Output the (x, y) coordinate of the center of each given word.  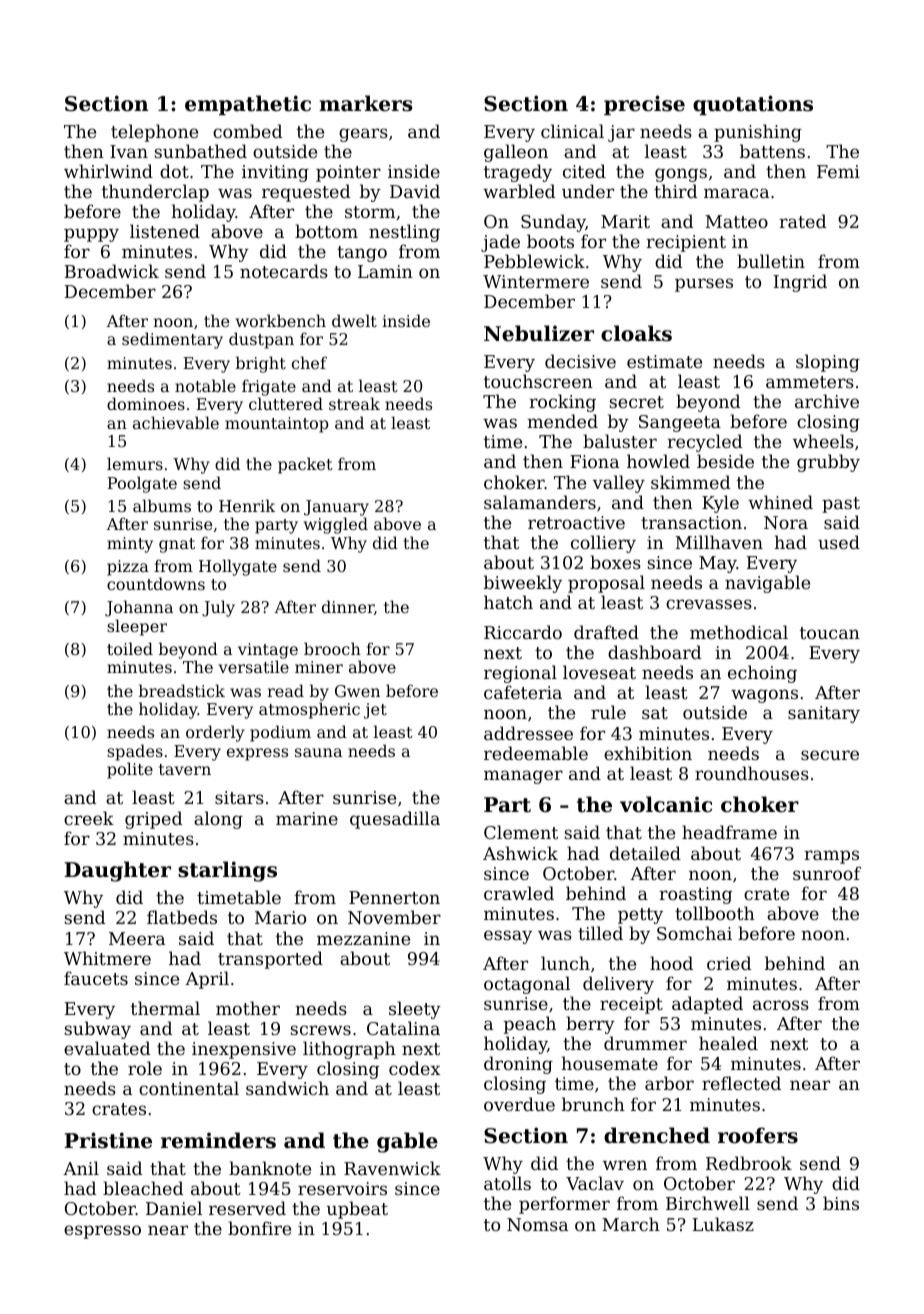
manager (523, 777)
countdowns (156, 583)
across (781, 1005)
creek (89, 818)
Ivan (129, 151)
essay (508, 937)
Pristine (108, 1140)
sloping (828, 363)
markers (366, 103)
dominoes (146, 403)
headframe (729, 832)
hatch (508, 602)
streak (354, 403)
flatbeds (182, 917)
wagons (764, 696)
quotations (753, 105)
